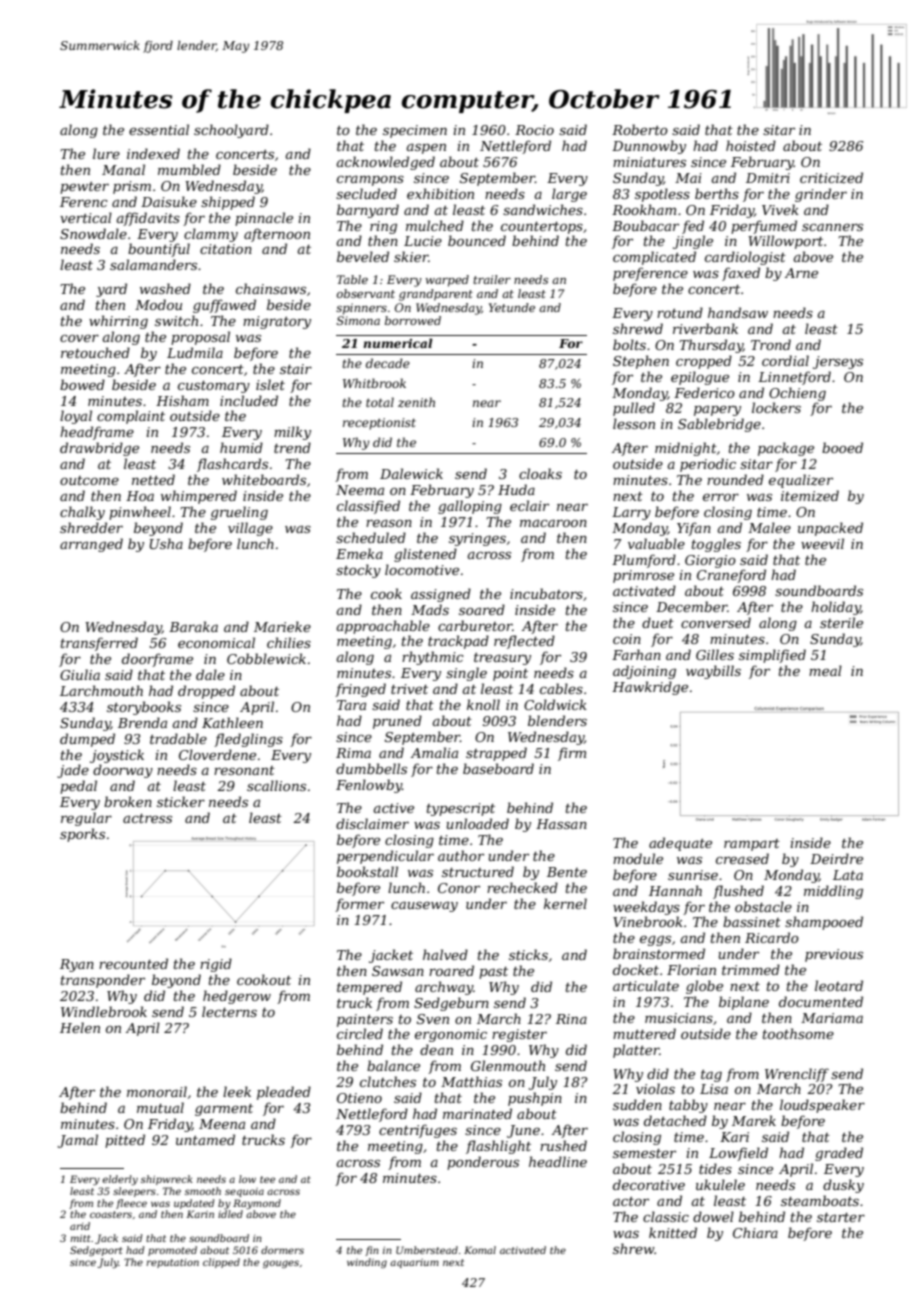 Image resolution: width=924 pixels, height=1308 pixels. Describe the element at coordinates (80, 674) in the screenshot. I see `Giulia` at that location.
